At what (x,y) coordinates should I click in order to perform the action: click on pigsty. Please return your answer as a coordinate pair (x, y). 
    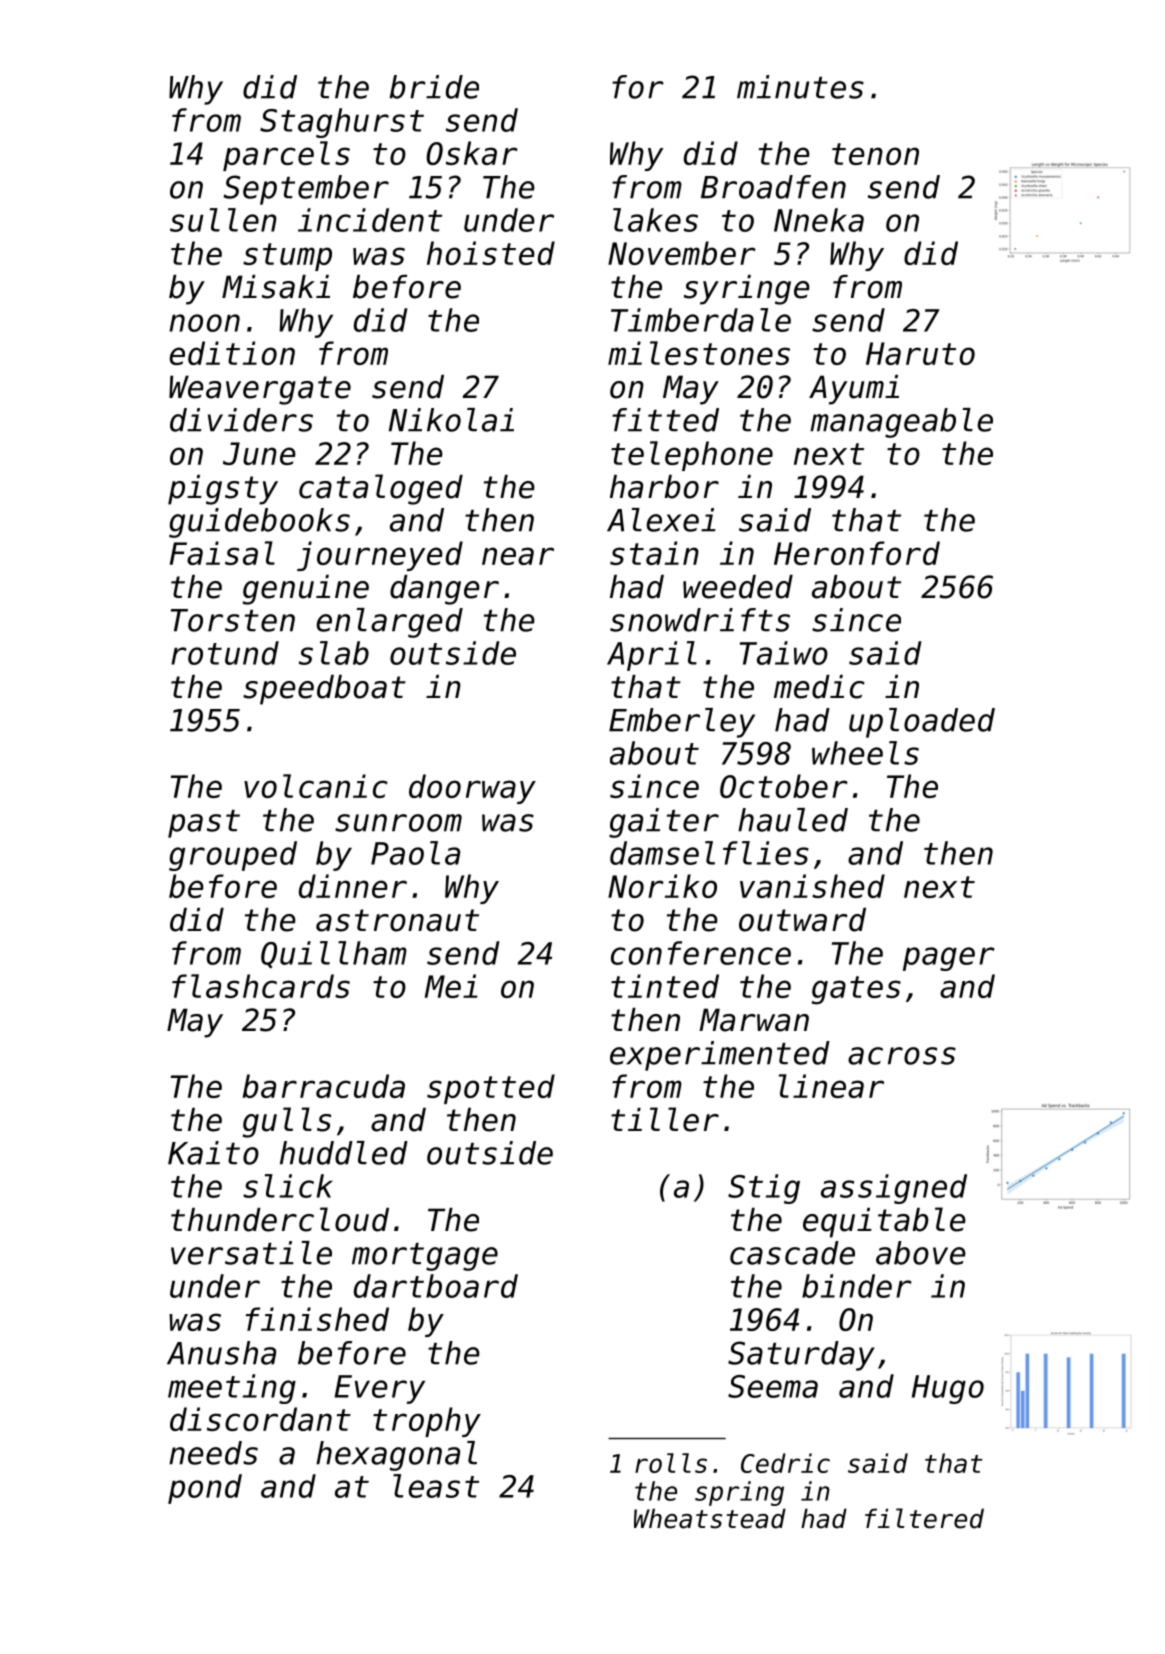
    Looking at the image, I should click on (223, 490).
